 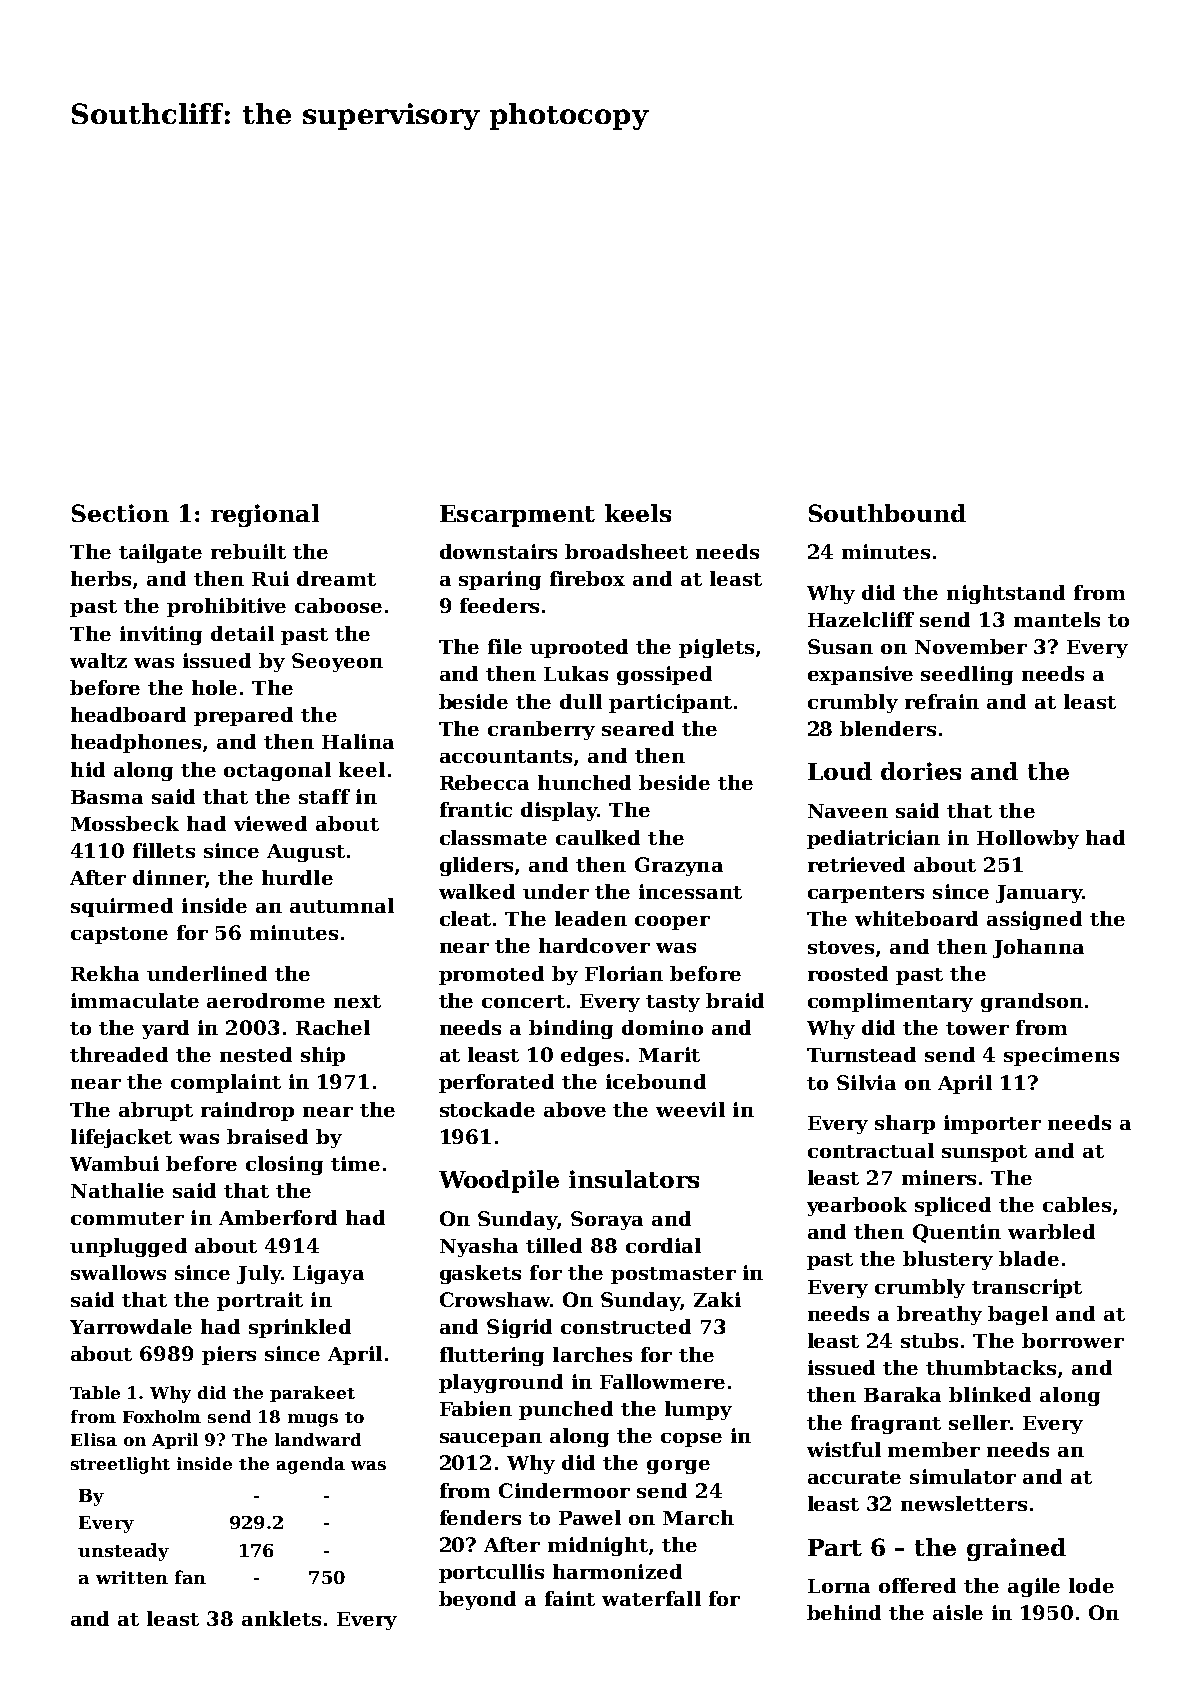 I want to click on leaden, so click(x=591, y=918).
